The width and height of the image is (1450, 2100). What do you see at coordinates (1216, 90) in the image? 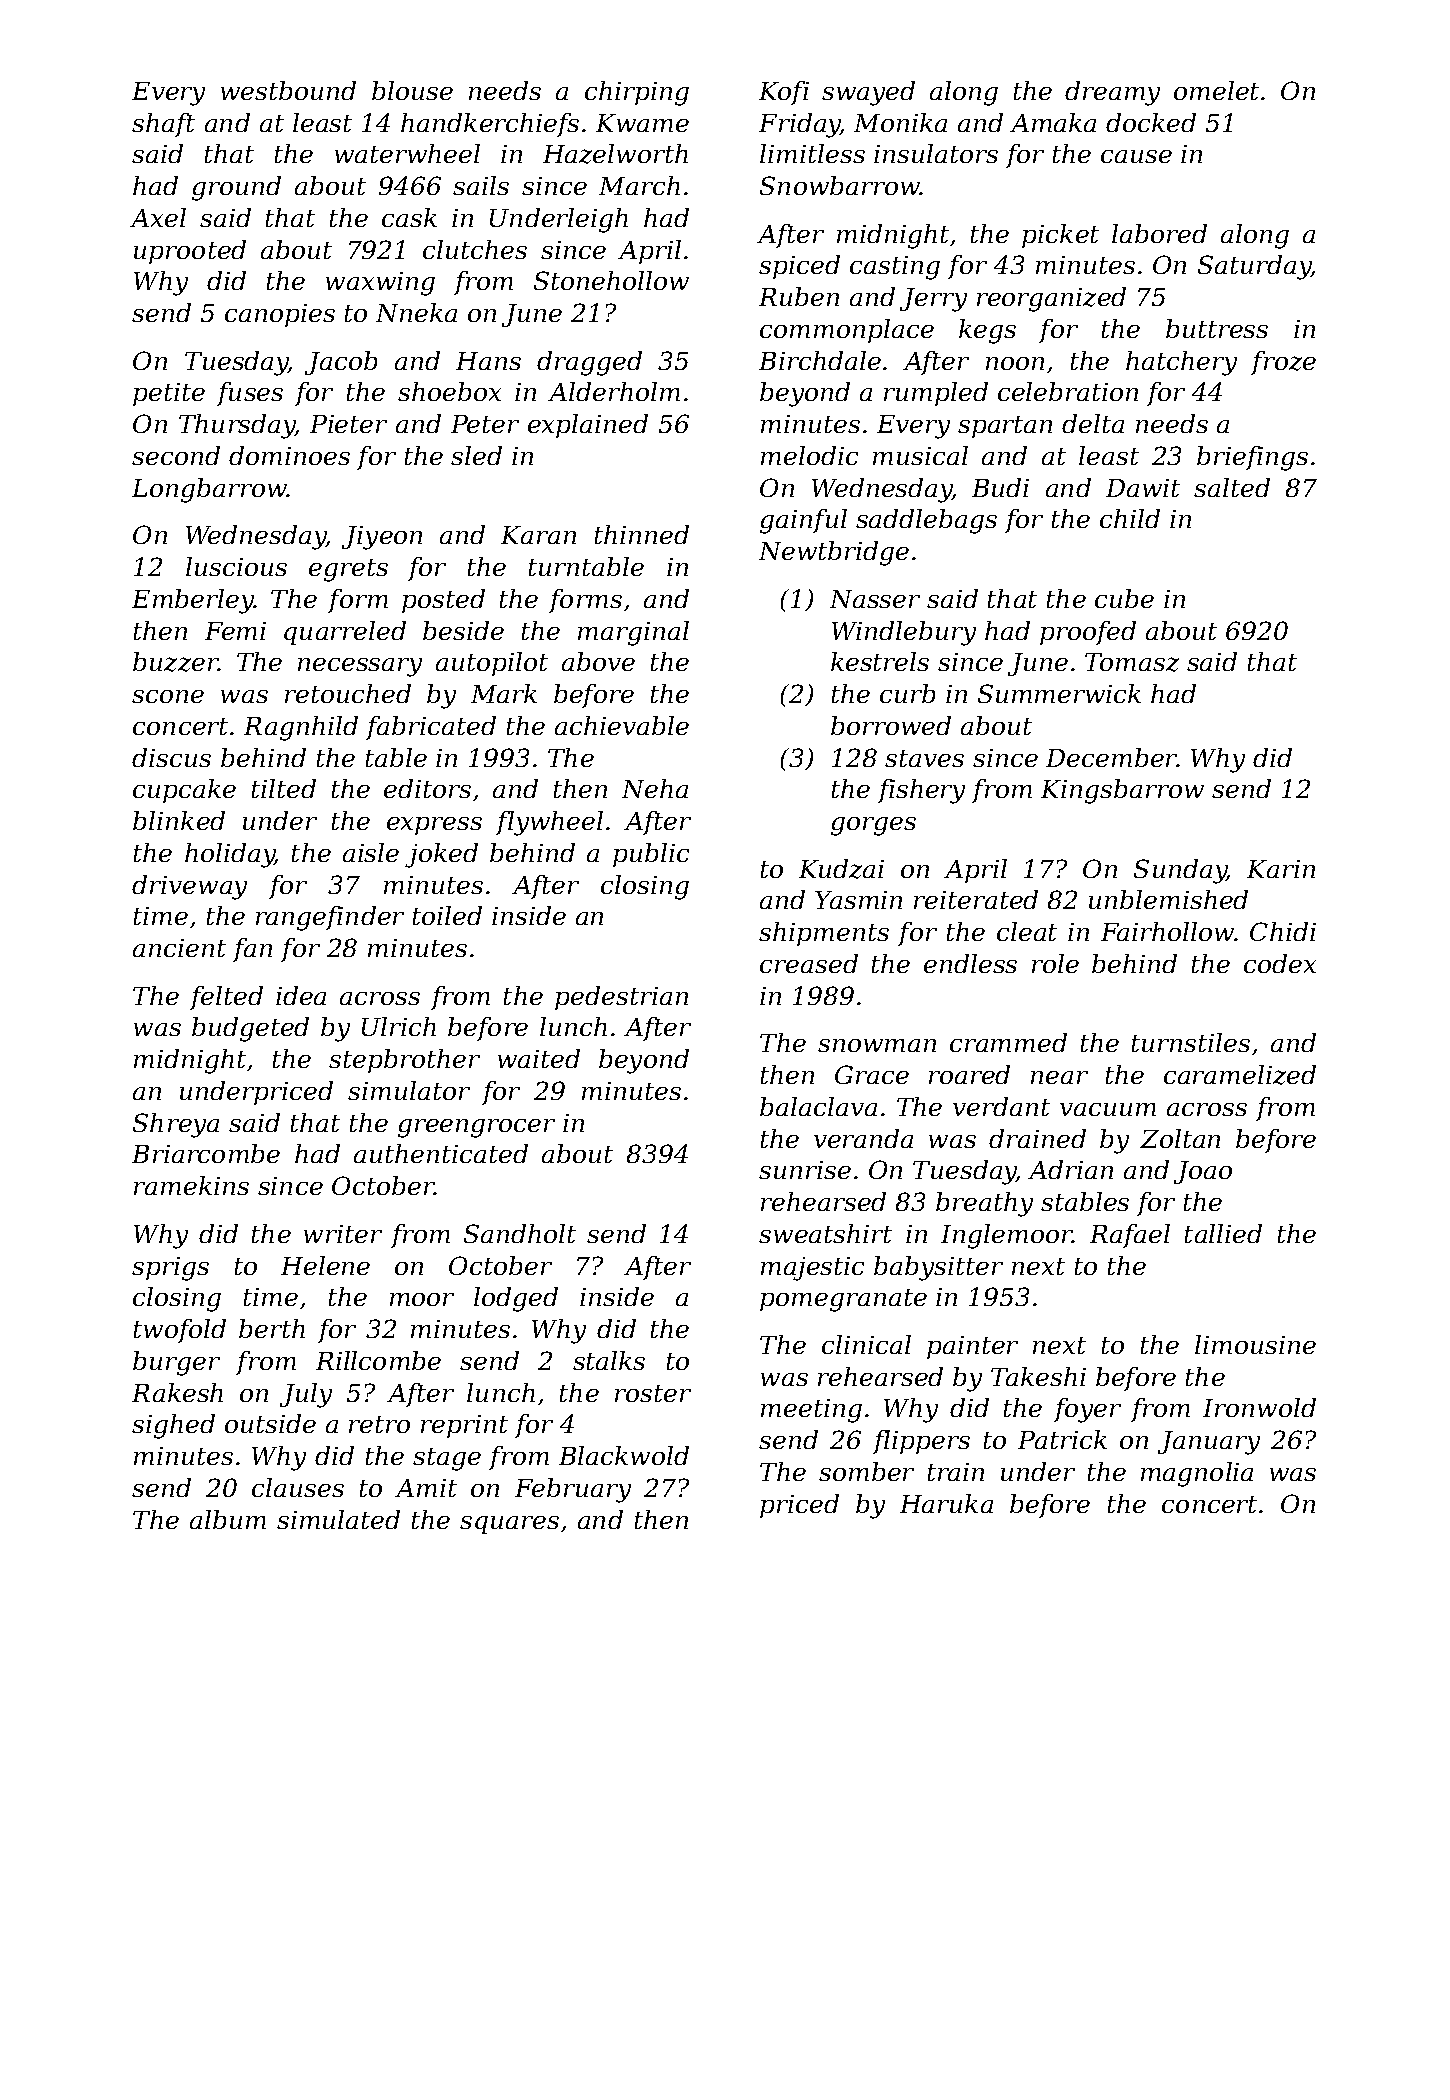
I see `omelet` at bounding box center [1216, 90].
